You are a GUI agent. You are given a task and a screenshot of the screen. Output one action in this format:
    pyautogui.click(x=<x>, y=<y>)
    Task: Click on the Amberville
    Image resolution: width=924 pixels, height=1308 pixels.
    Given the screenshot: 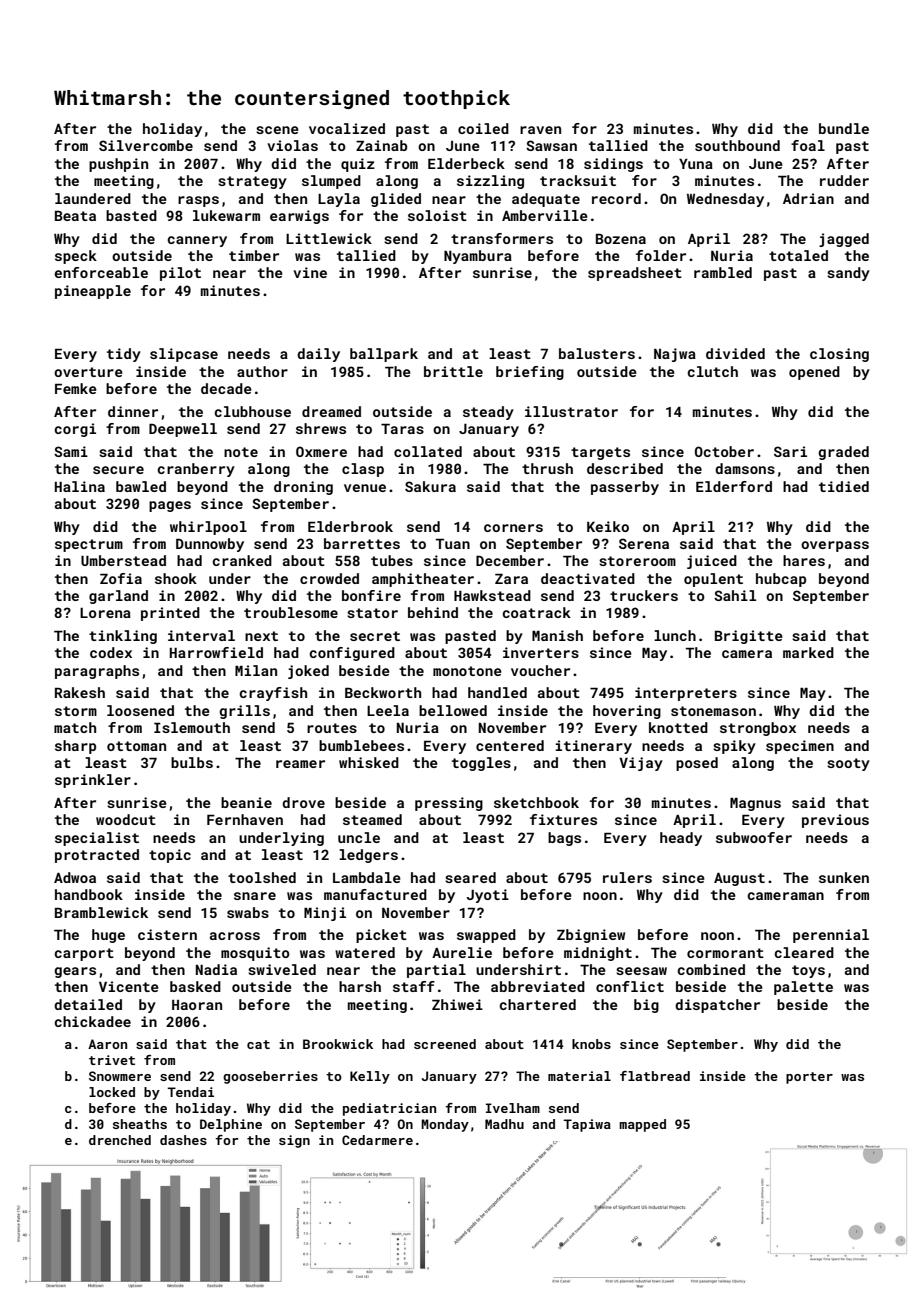 What is the action you would take?
    pyautogui.click(x=545, y=215)
